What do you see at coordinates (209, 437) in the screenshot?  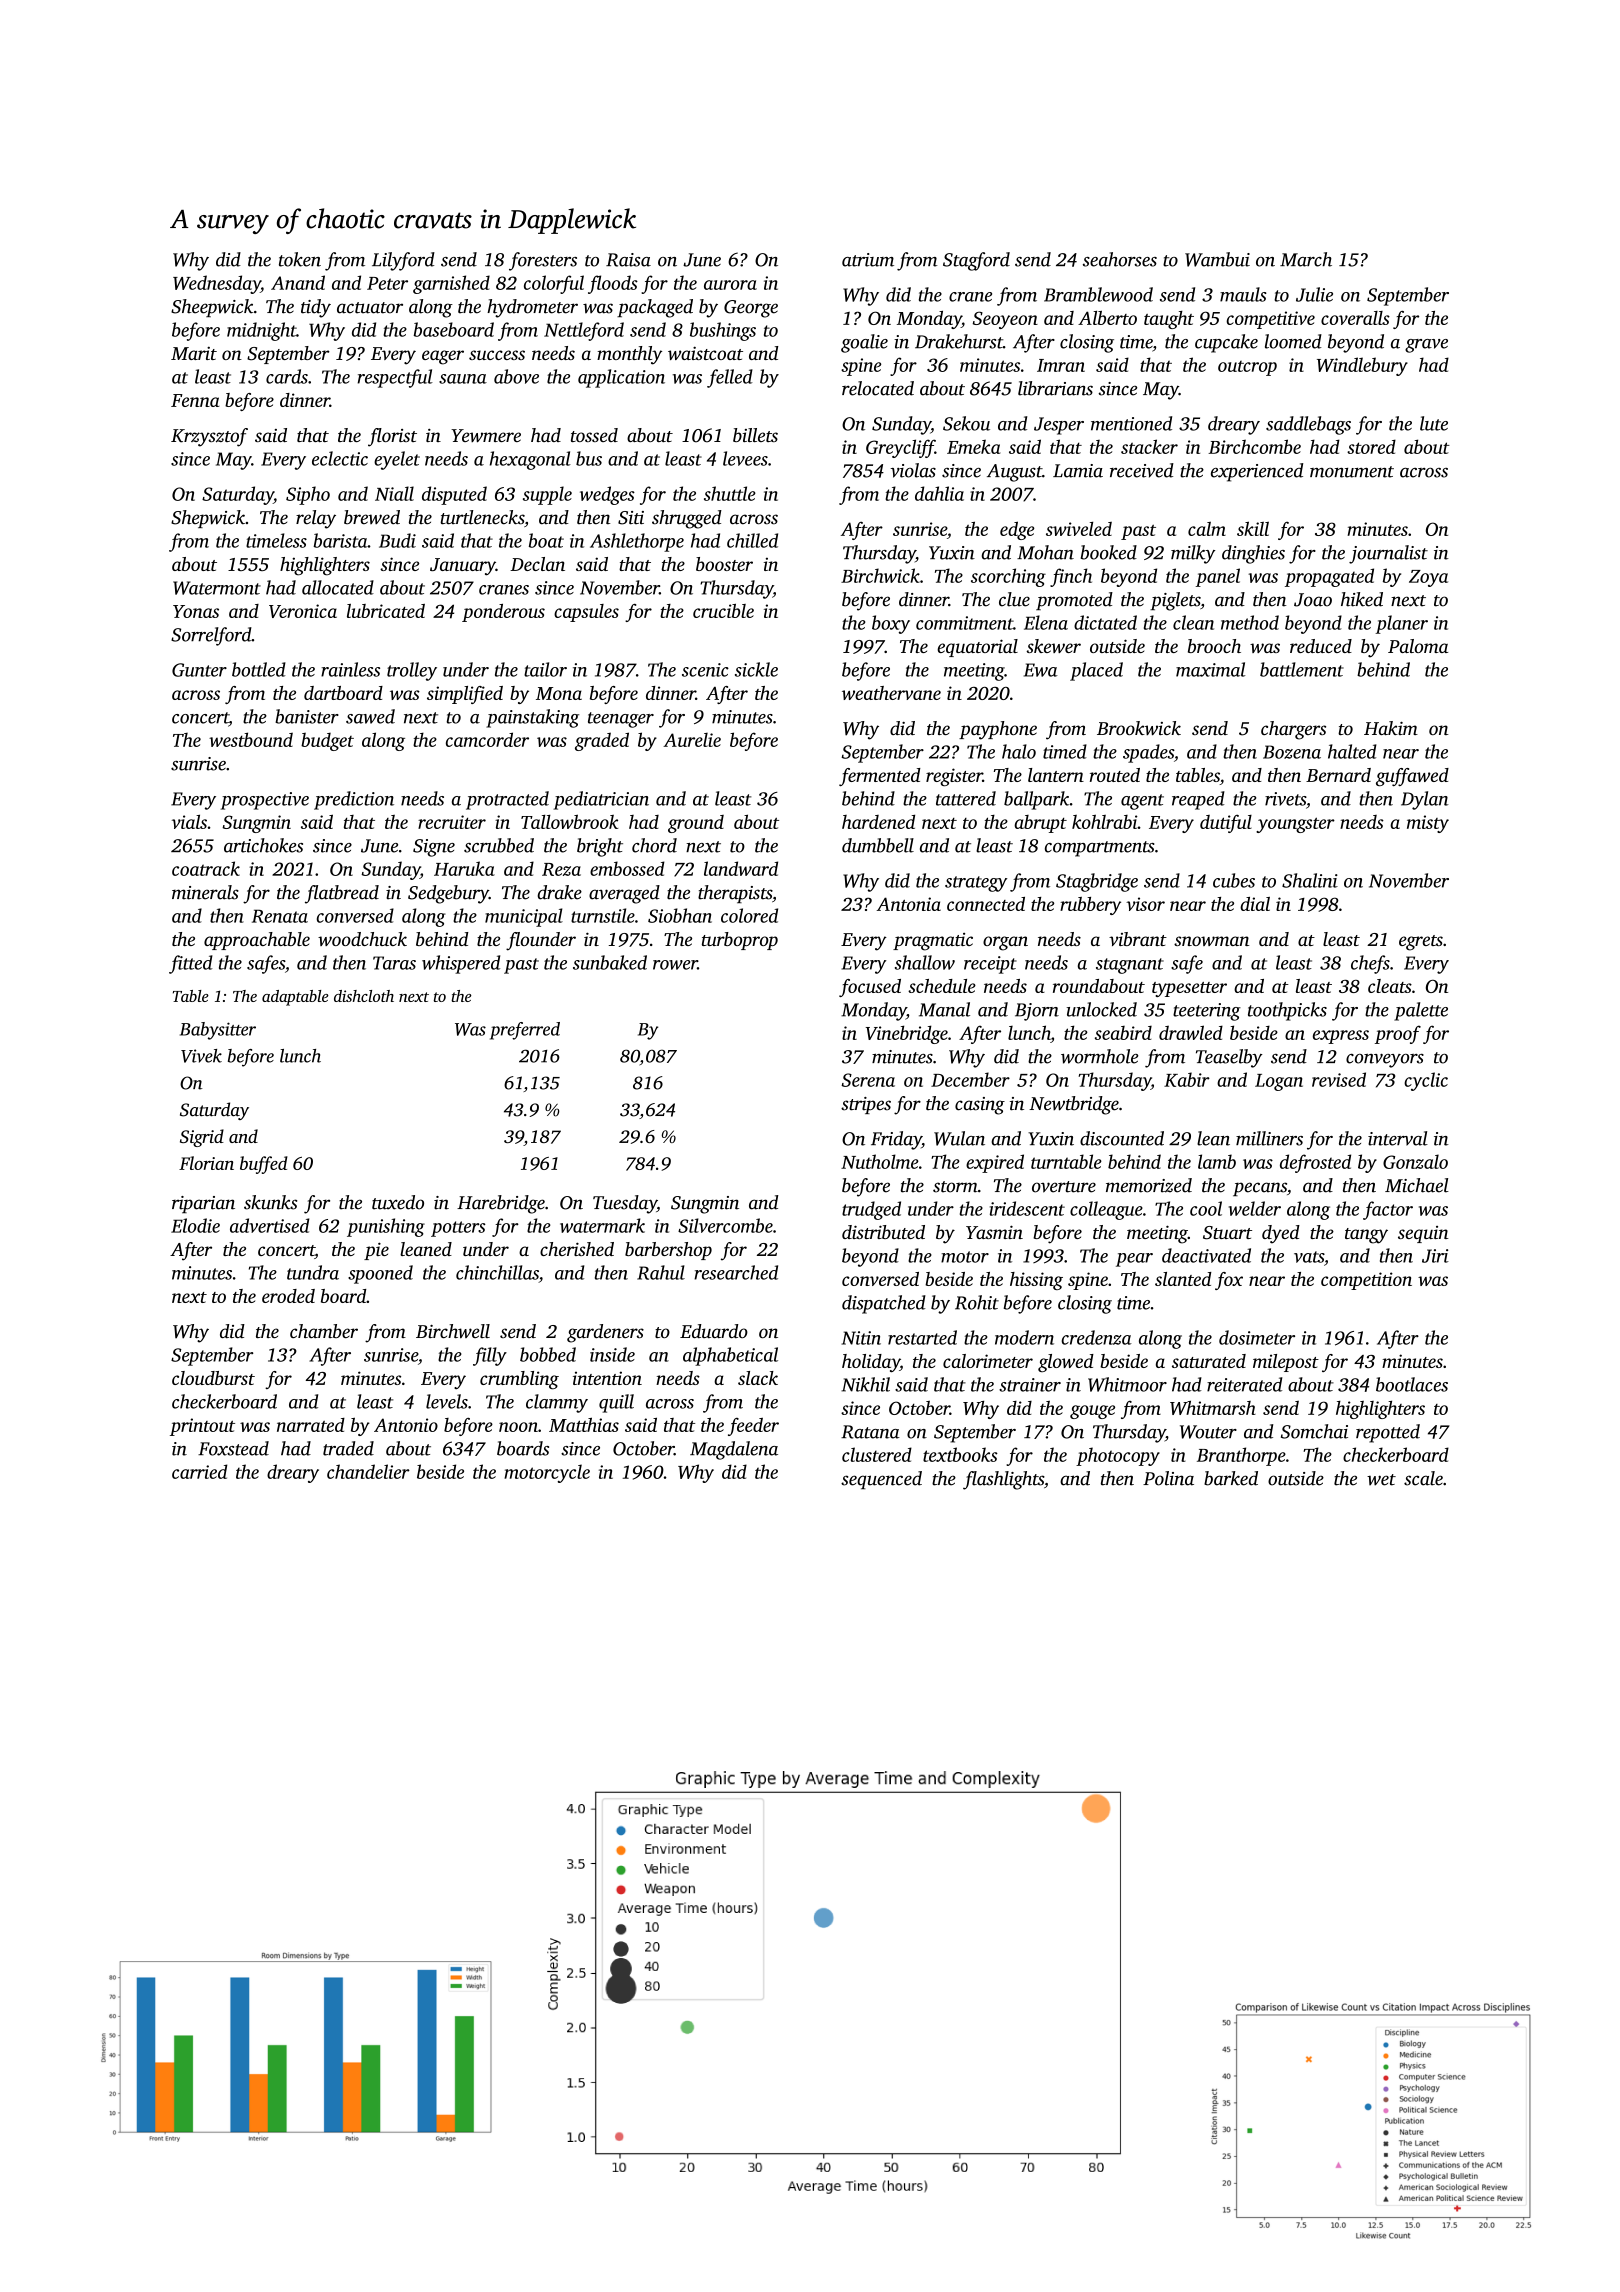 I see `Krzysztof` at bounding box center [209, 437].
